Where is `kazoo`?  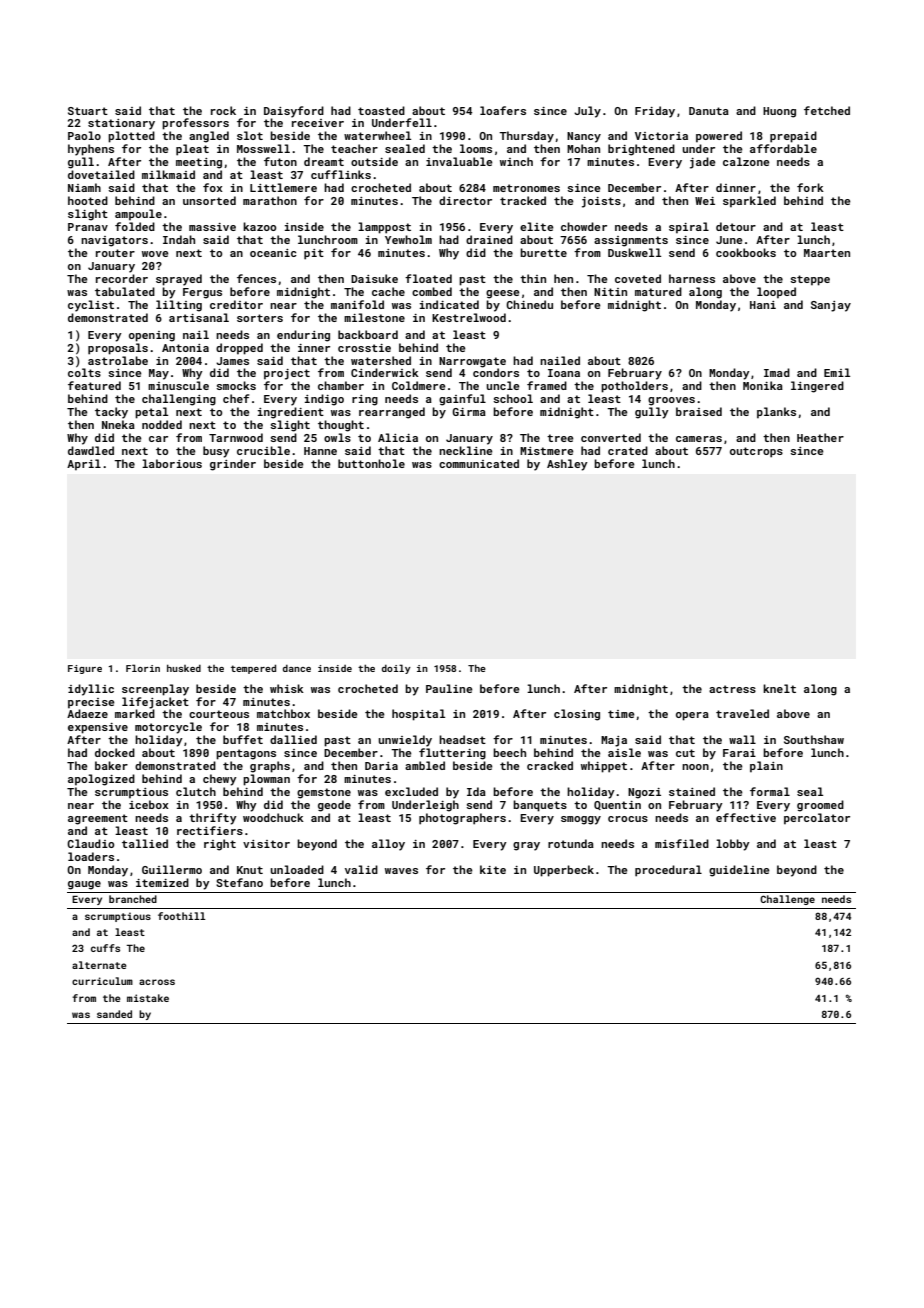 kazoo is located at coordinates (259, 226).
